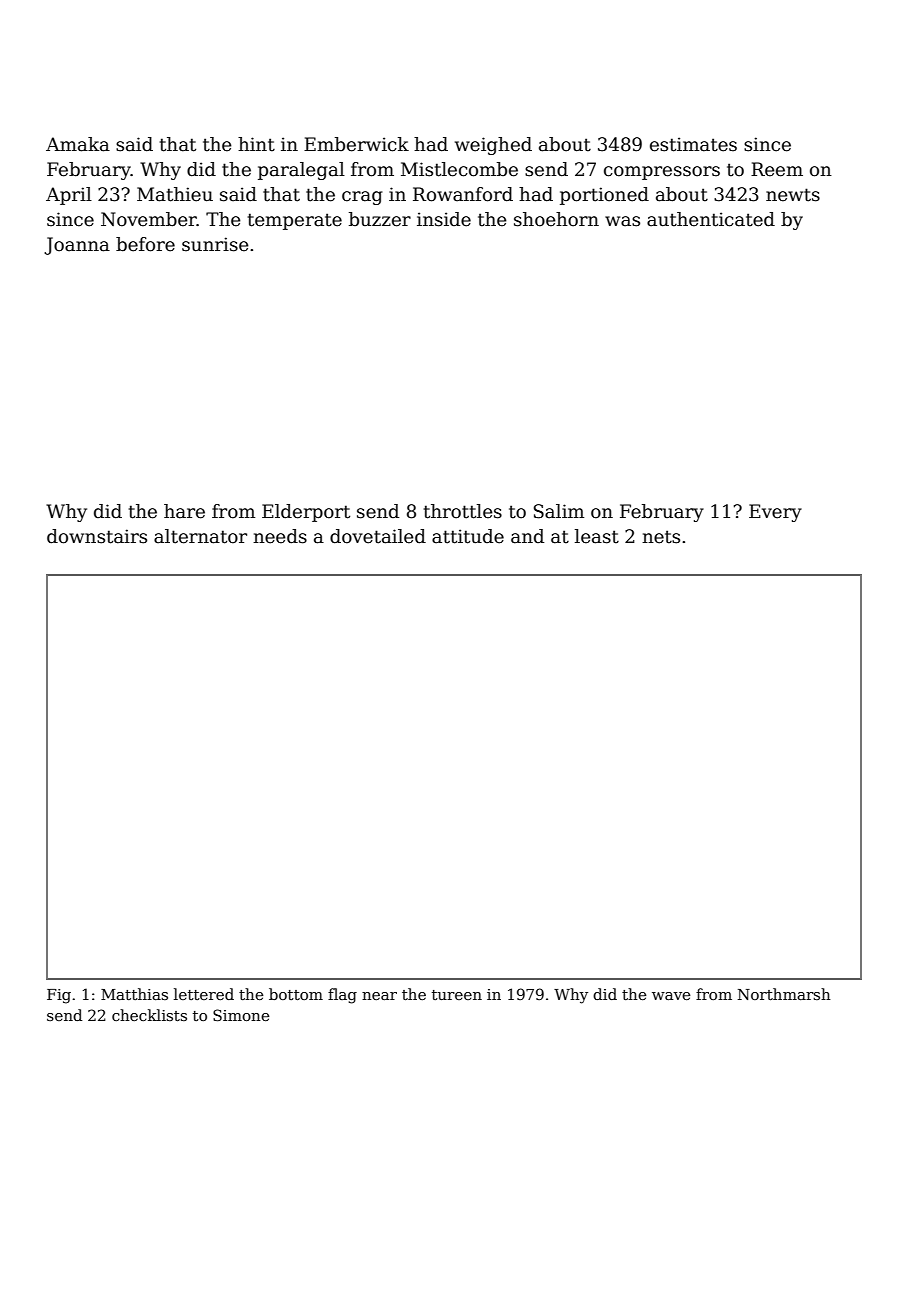  What do you see at coordinates (59, 996) in the document?
I see `Fig` at bounding box center [59, 996].
